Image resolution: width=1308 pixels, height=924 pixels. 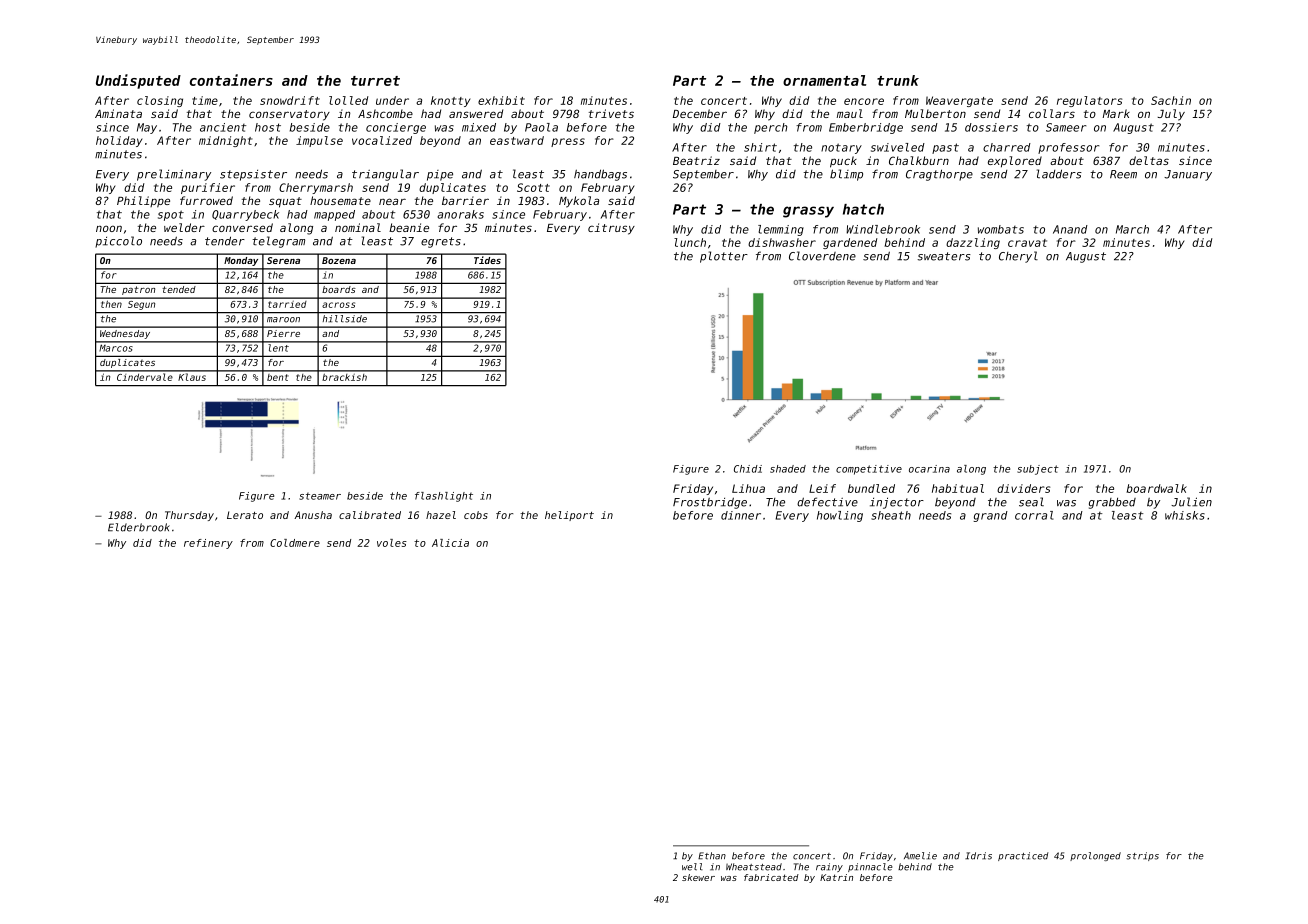 I want to click on Weavergate, so click(x=959, y=101).
